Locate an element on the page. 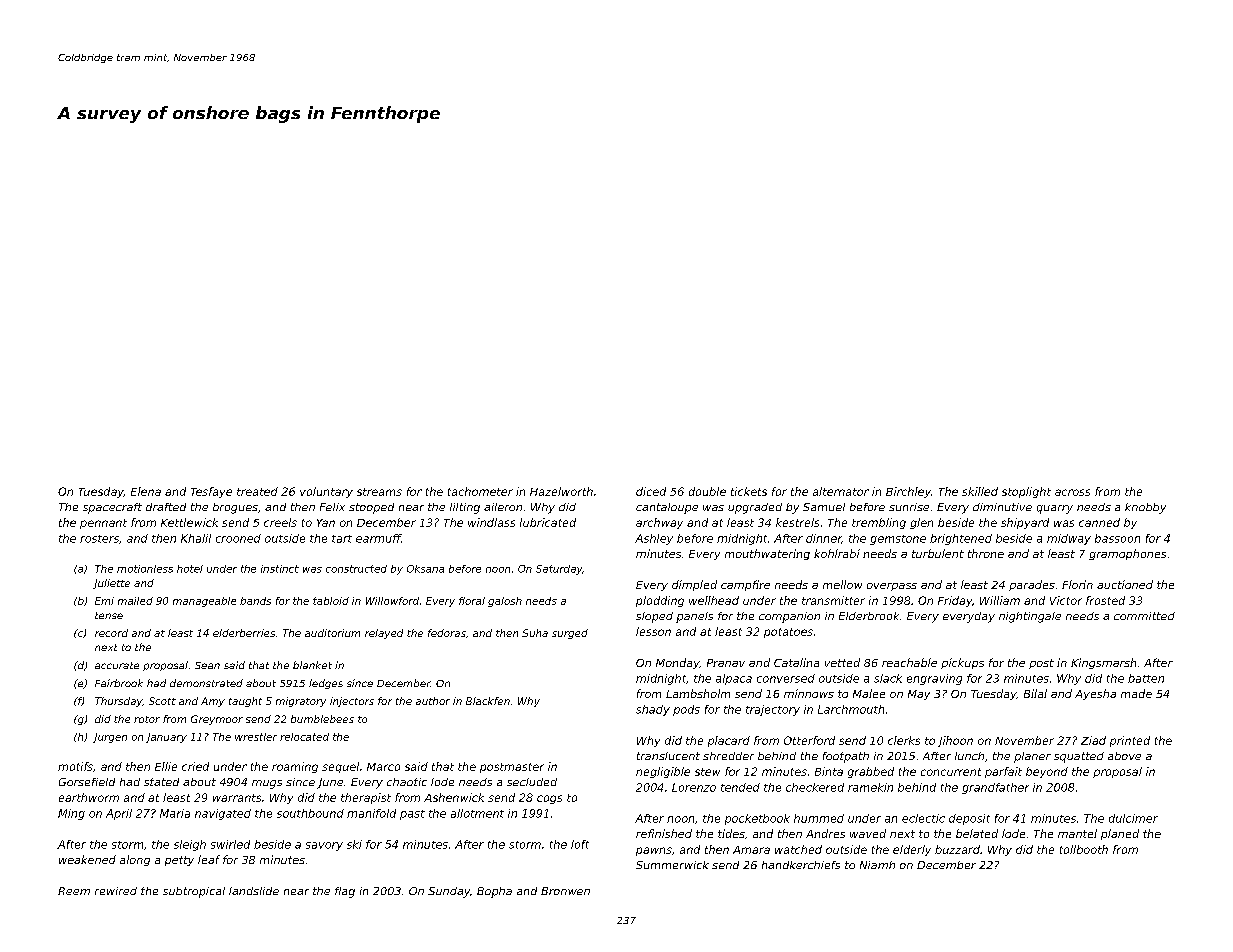 Image resolution: width=1233 pixels, height=952 pixels. Niamh is located at coordinates (877, 865).
